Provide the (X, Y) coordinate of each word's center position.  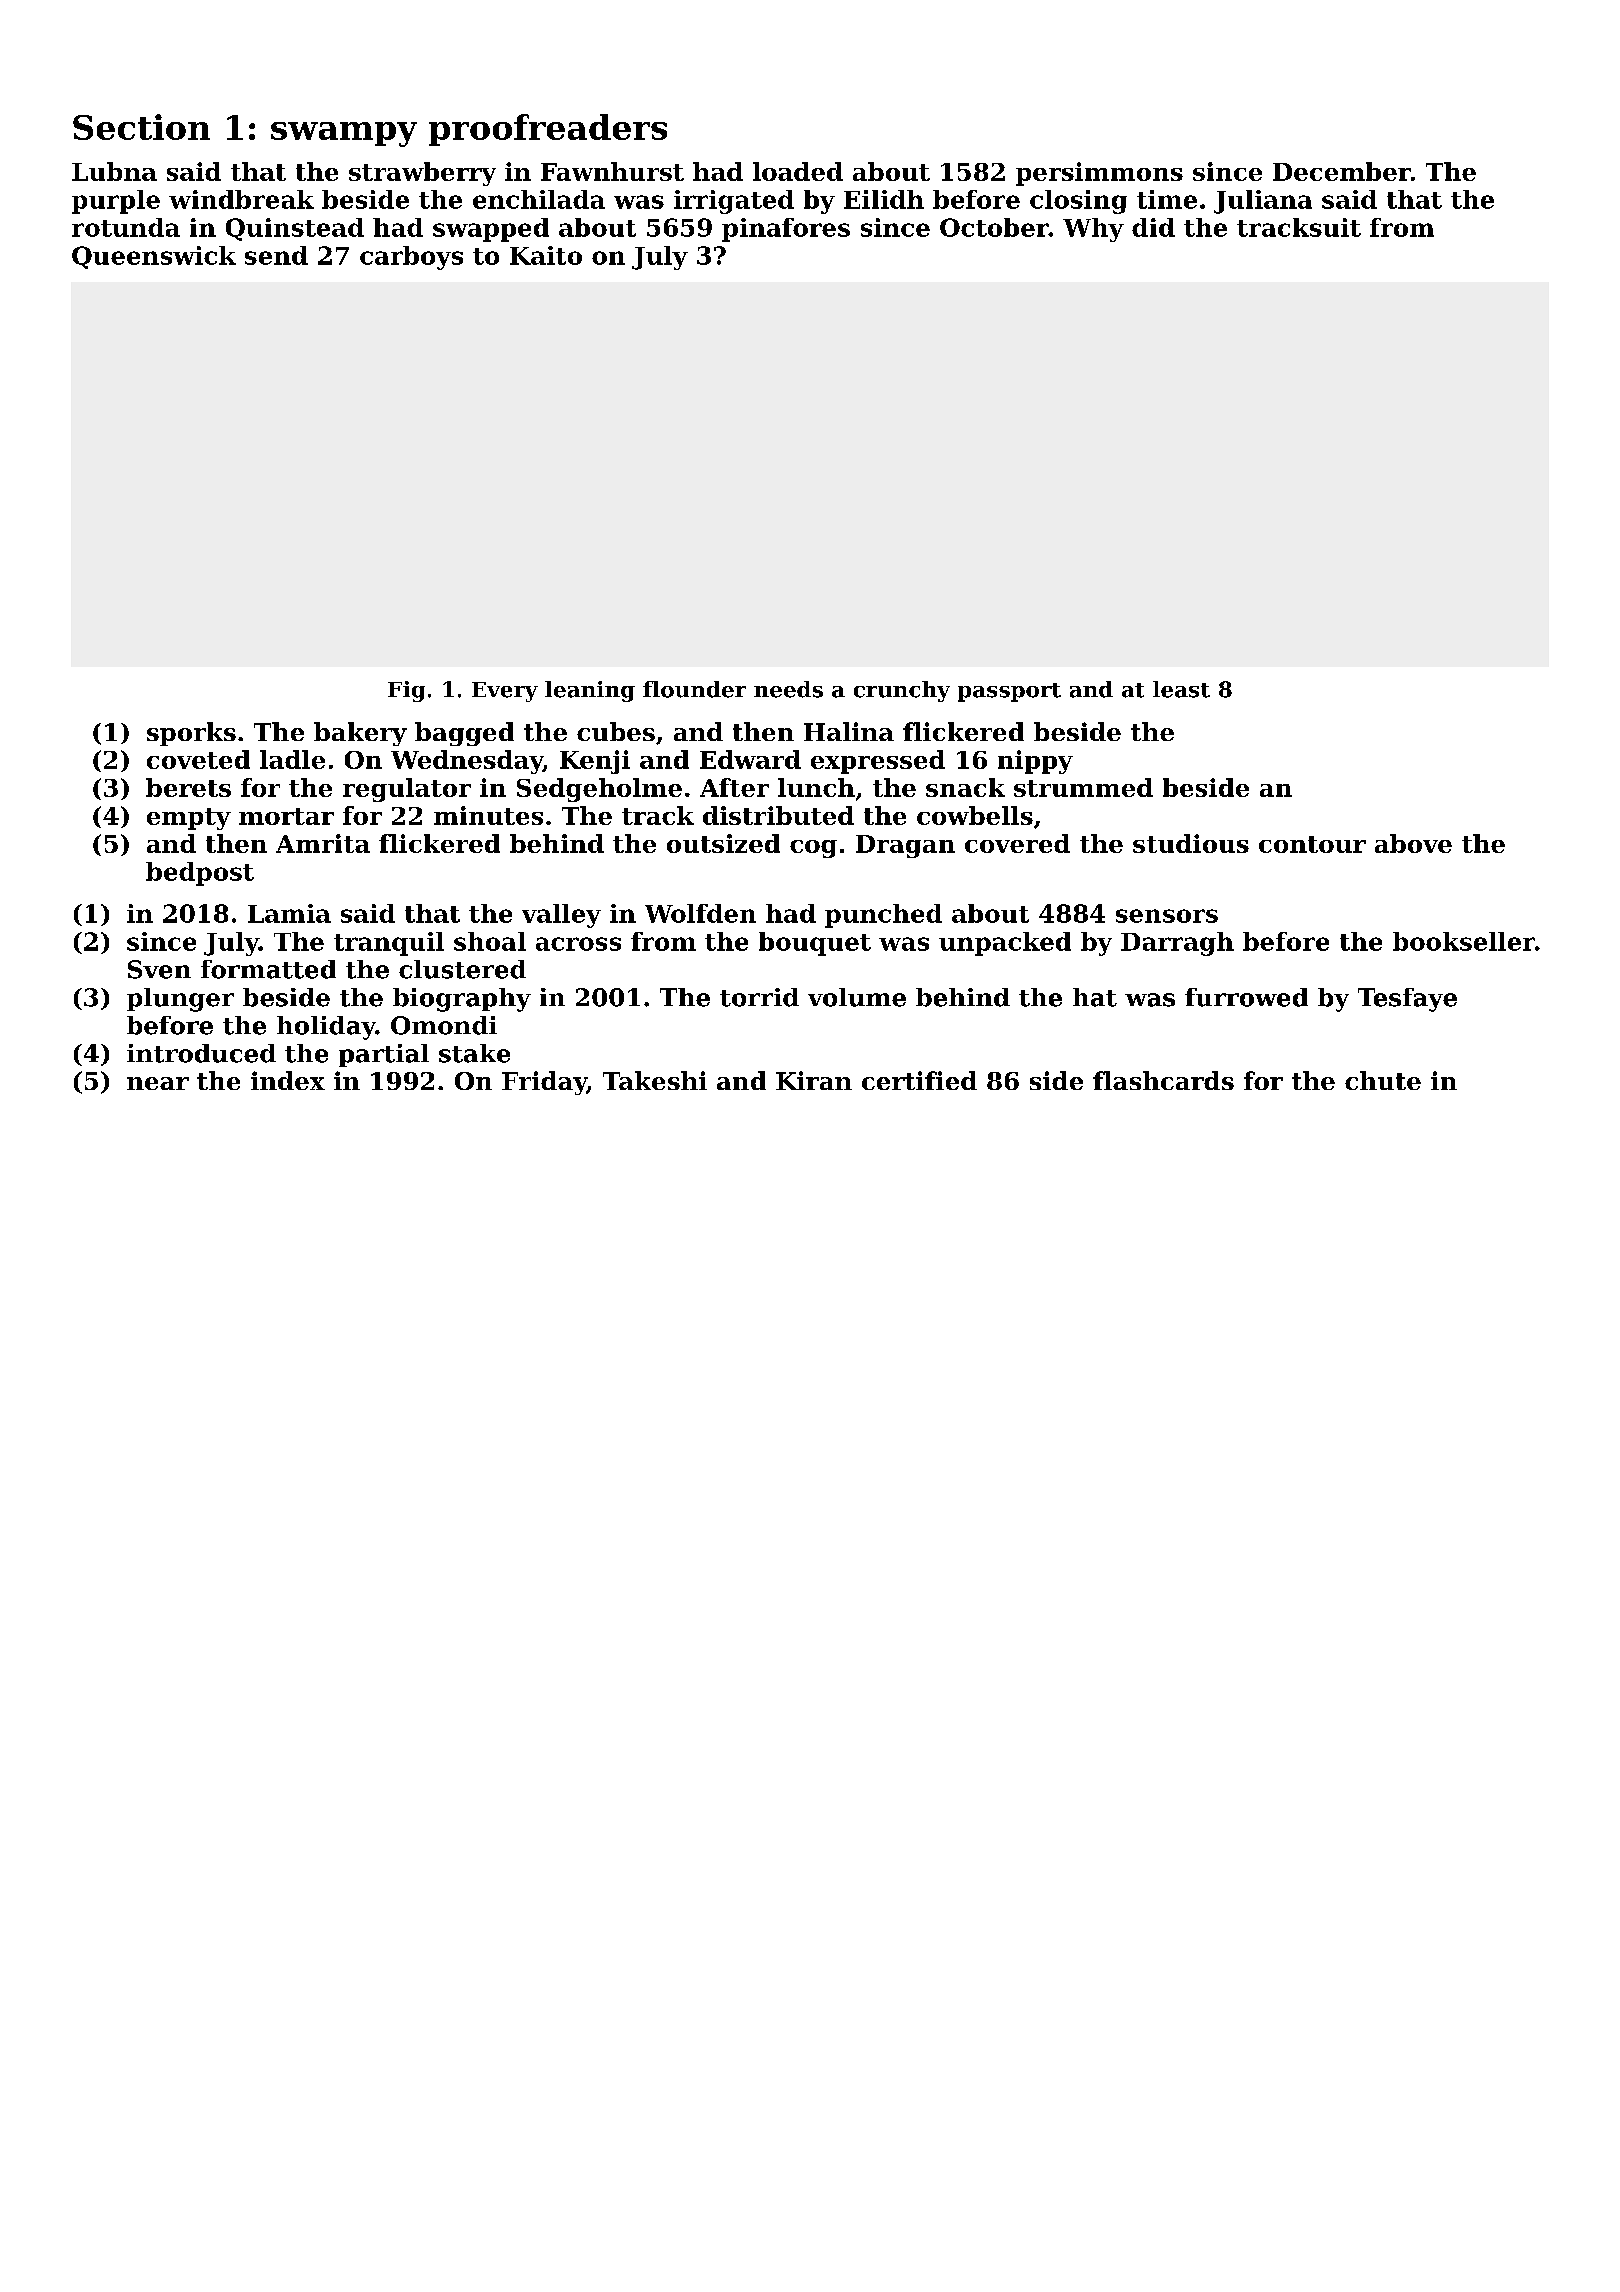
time (1167, 199)
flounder (694, 689)
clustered (462, 969)
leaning (590, 691)
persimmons (1099, 174)
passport (1009, 692)
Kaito (546, 255)
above (1413, 843)
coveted (198, 759)
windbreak (241, 199)
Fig (406, 691)
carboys (411, 258)
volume (857, 997)
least (1181, 689)
